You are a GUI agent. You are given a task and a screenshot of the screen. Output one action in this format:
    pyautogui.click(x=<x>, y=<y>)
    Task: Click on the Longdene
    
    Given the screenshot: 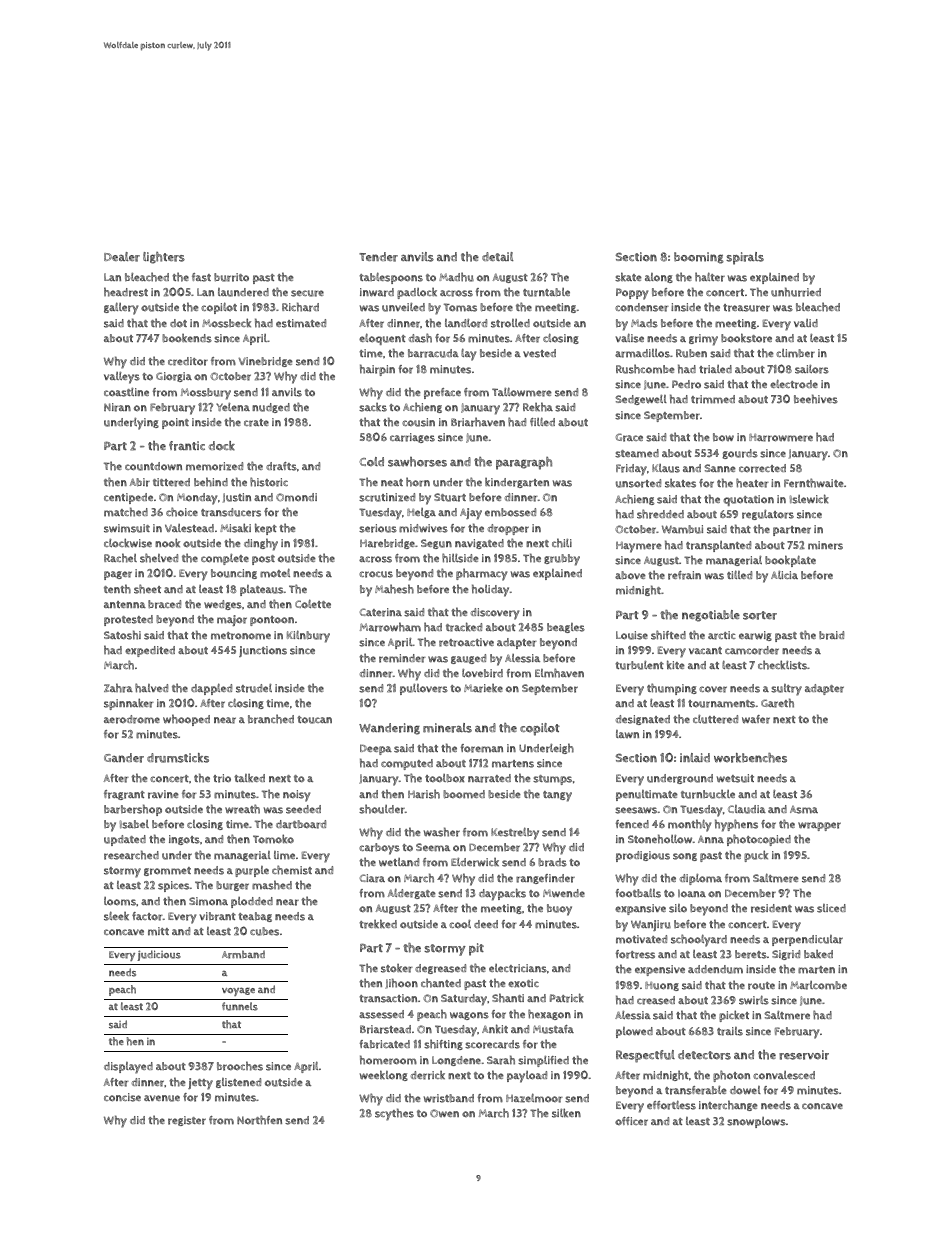 What is the action you would take?
    pyautogui.click(x=456, y=1061)
